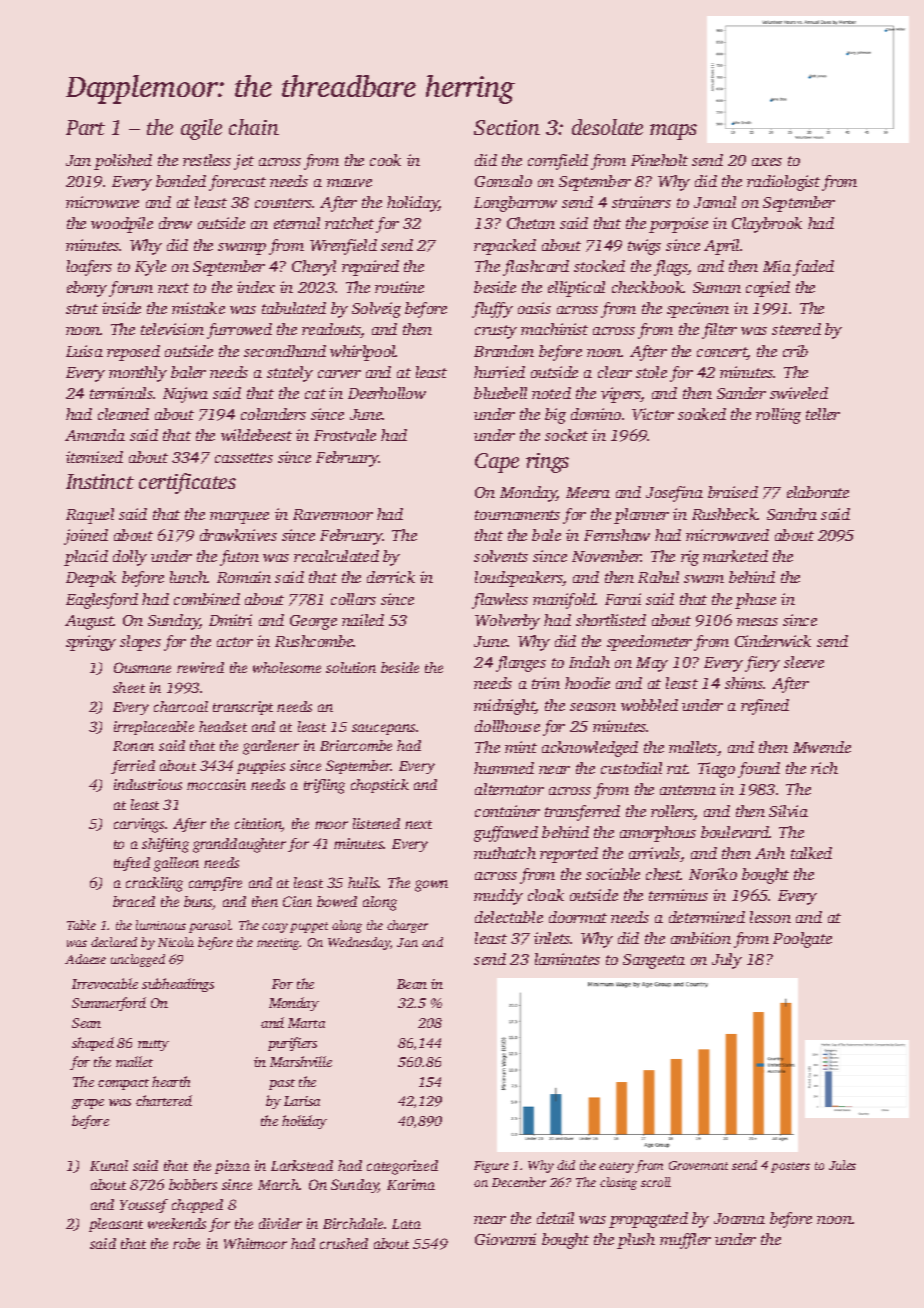  What do you see at coordinates (818, 492) in the screenshot?
I see `elaborate` at bounding box center [818, 492].
